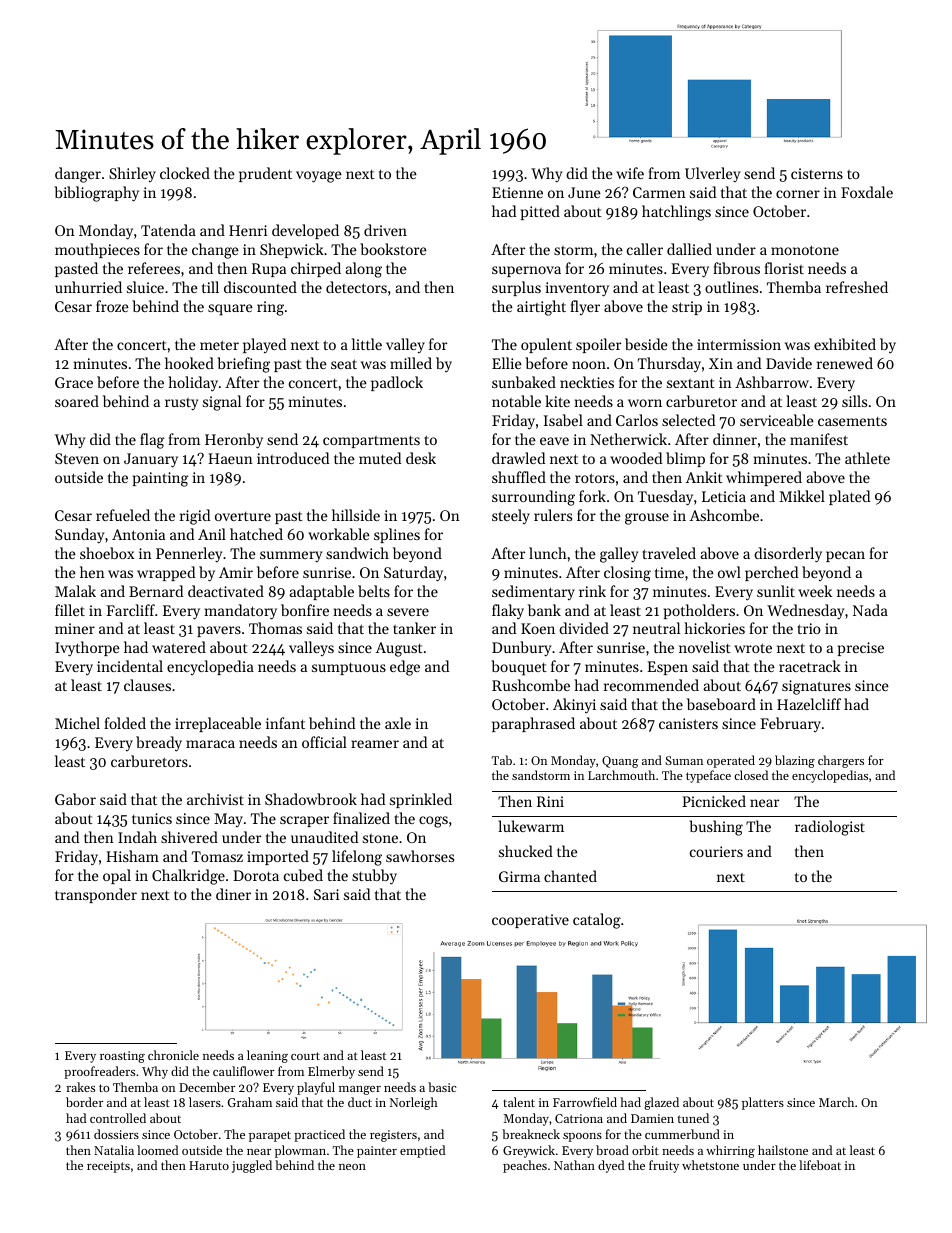  I want to click on radiologist, so click(830, 828).
